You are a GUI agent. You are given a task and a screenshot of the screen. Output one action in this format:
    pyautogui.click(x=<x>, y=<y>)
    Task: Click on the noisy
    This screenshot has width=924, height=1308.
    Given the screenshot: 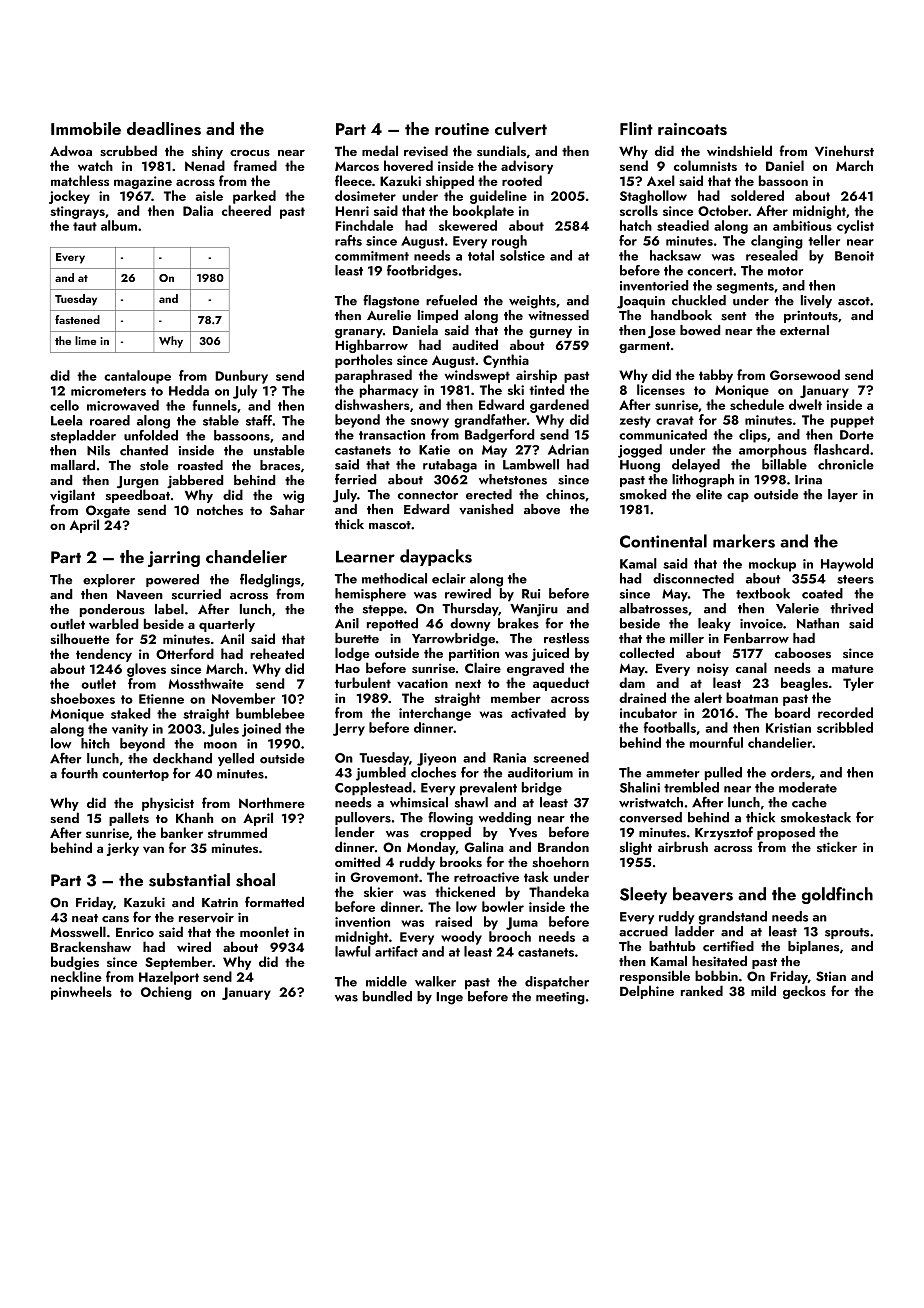 What is the action you would take?
    pyautogui.click(x=713, y=669)
